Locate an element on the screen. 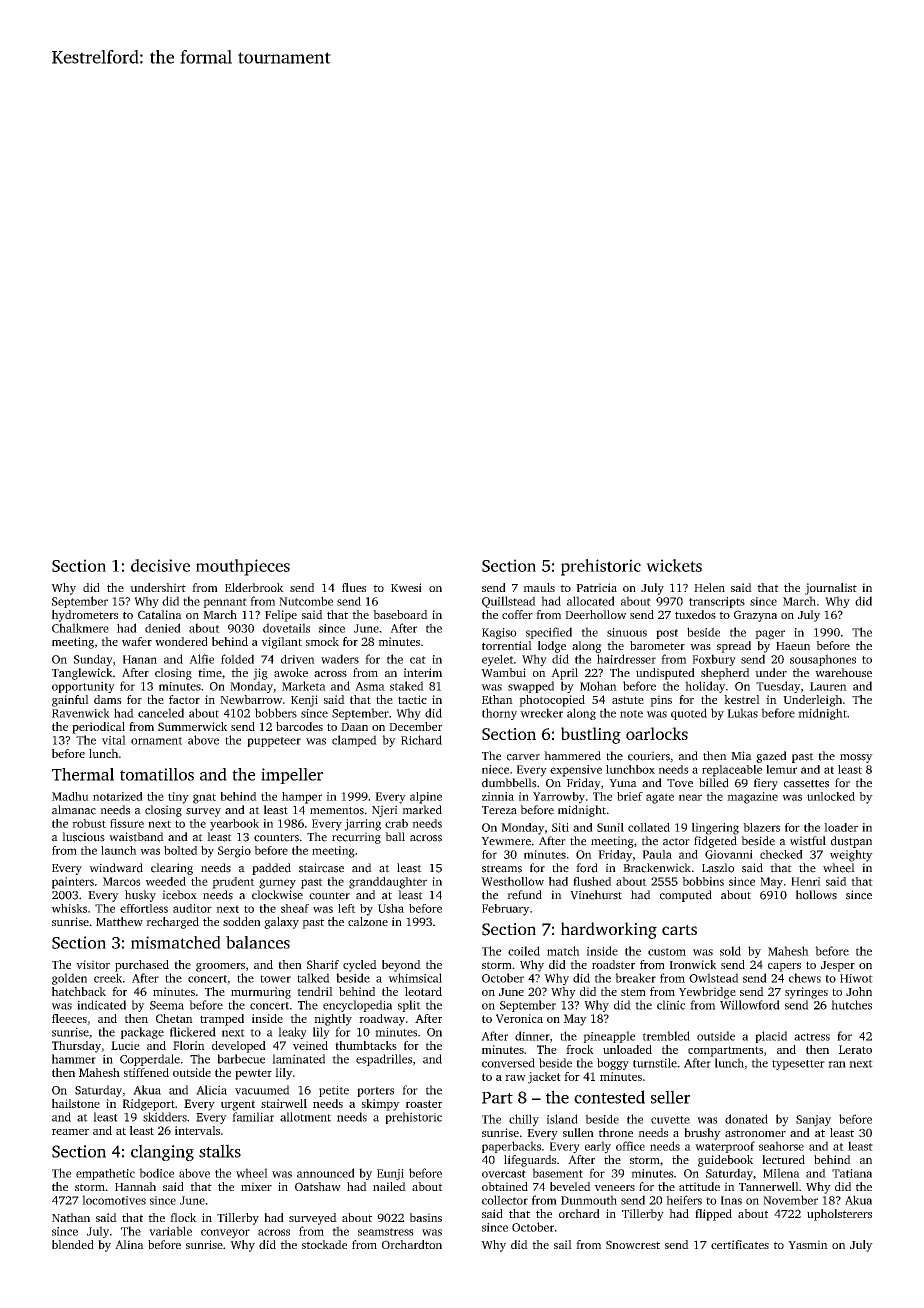 The image size is (924, 1308). jacket is located at coordinates (544, 1078).
